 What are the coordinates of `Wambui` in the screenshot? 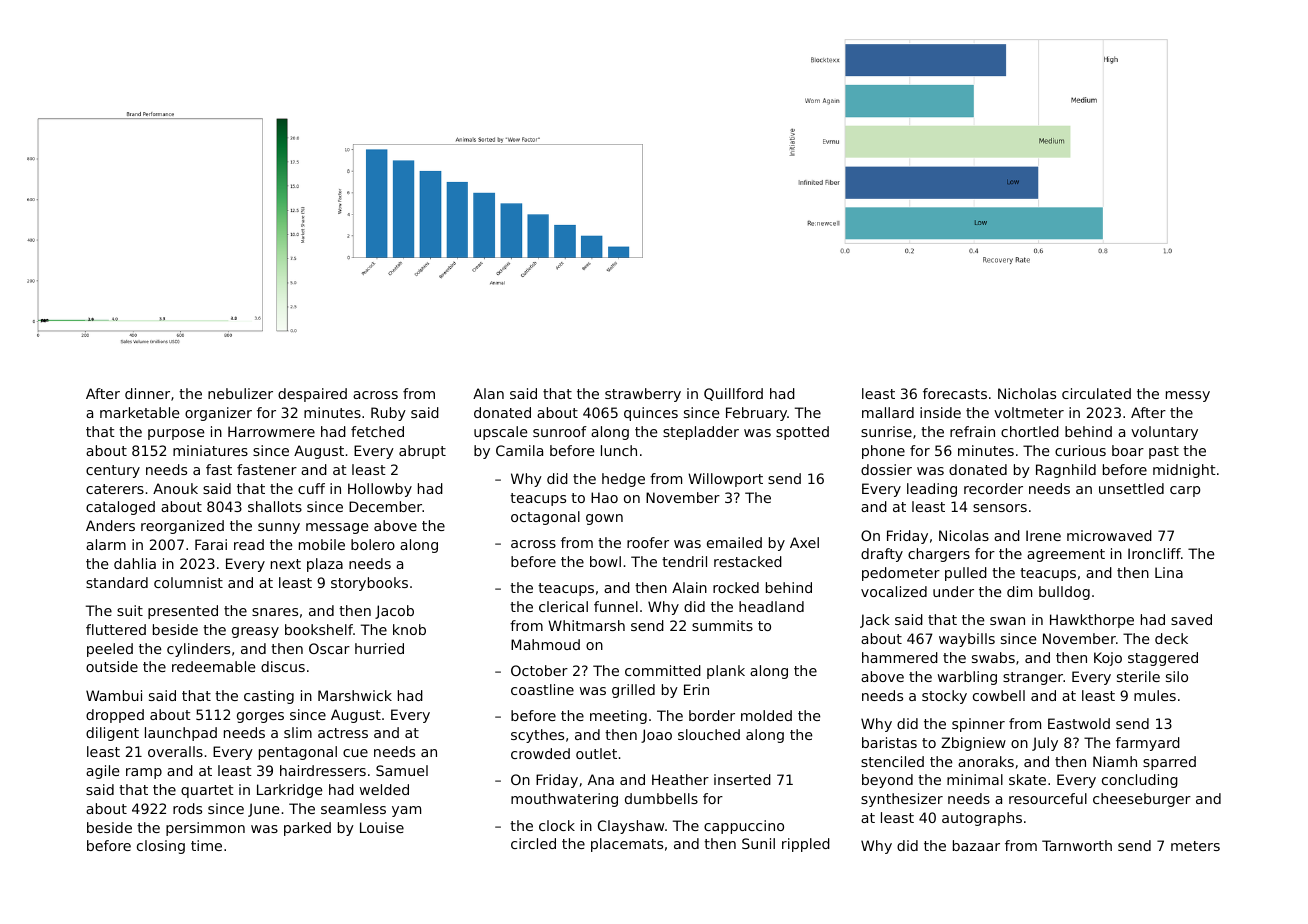 It's located at (114, 695).
